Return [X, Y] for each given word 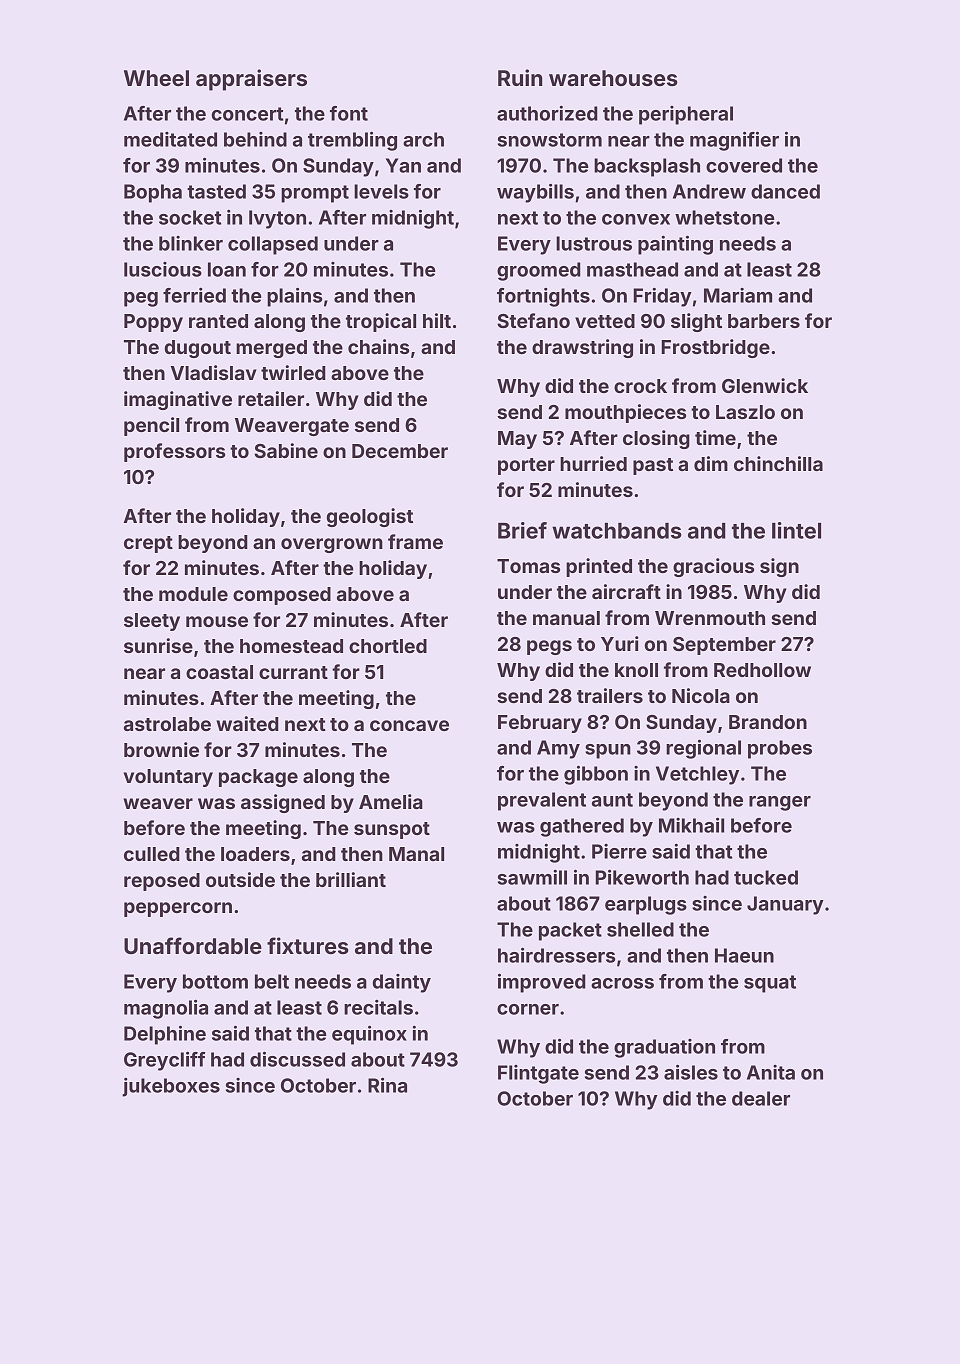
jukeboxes [171, 1087]
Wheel [156, 78]
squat [770, 984]
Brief [522, 530]
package [258, 778]
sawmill [532, 877]
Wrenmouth [710, 618]
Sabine [286, 450]
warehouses [613, 78]
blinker [191, 243]
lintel [796, 530]
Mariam [738, 295]
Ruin [520, 77]
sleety [152, 622]
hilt [437, 320]
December [400, 451]
